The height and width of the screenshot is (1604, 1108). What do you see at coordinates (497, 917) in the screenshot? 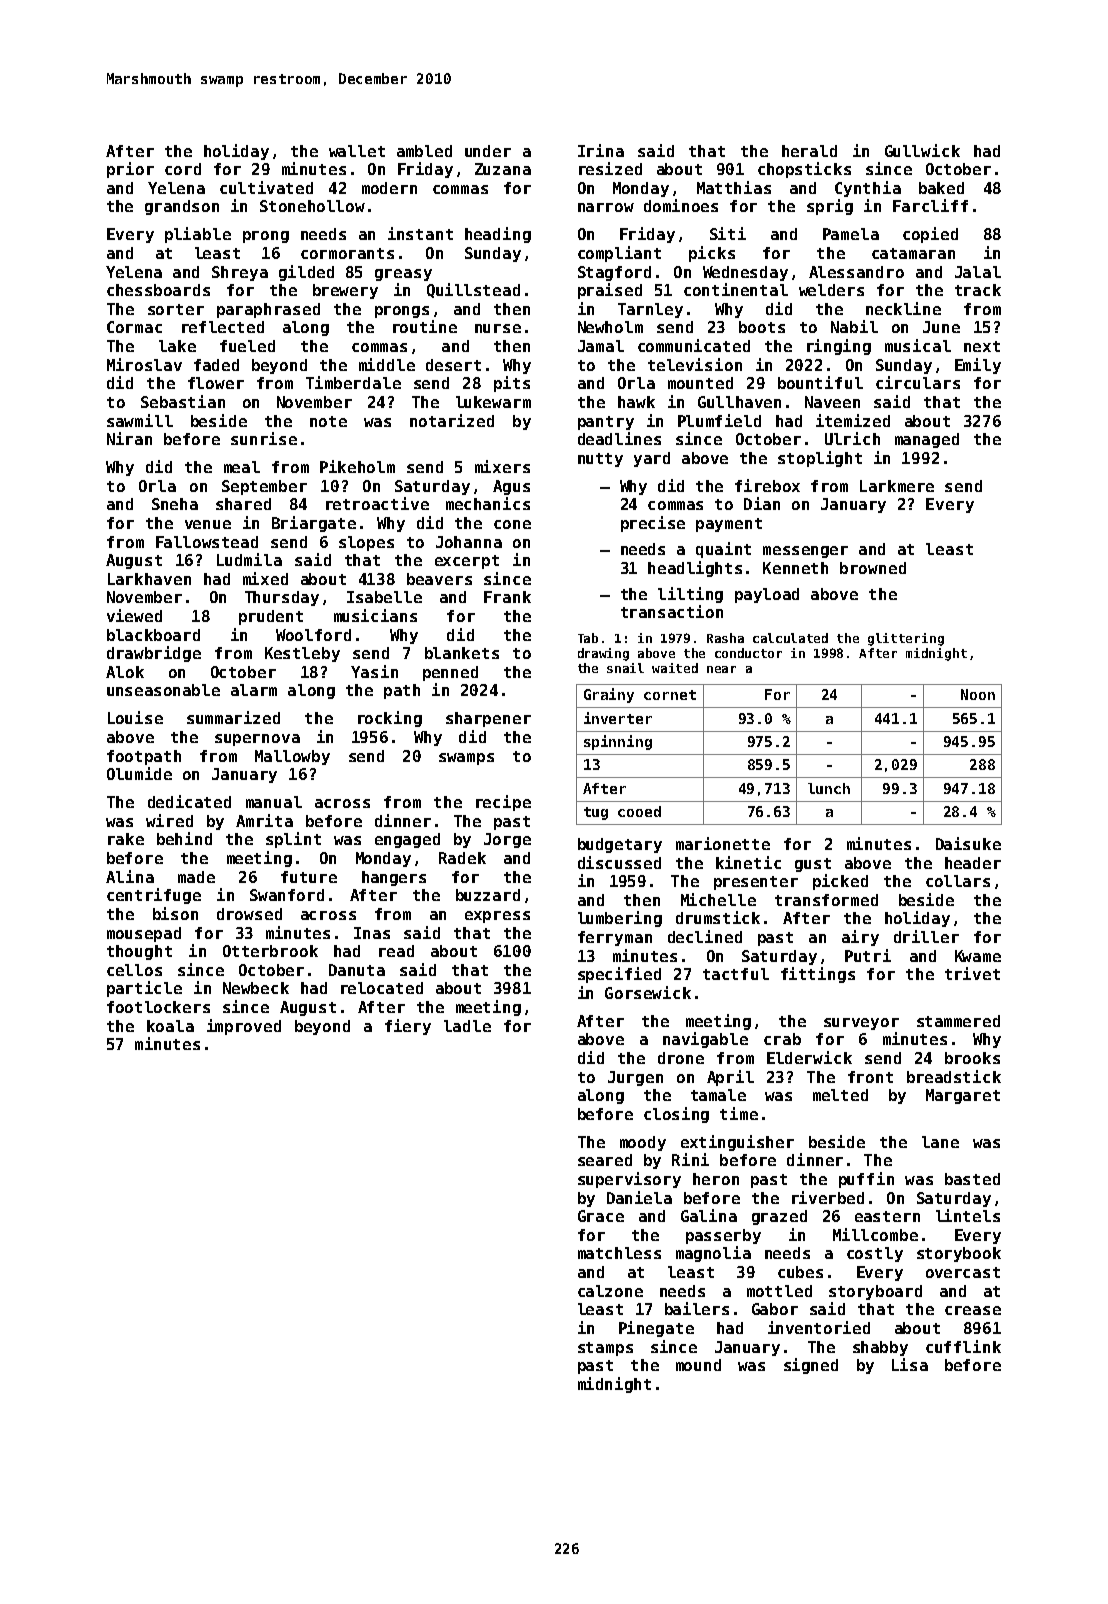
I see `express` at bounding box center [497, 917].
